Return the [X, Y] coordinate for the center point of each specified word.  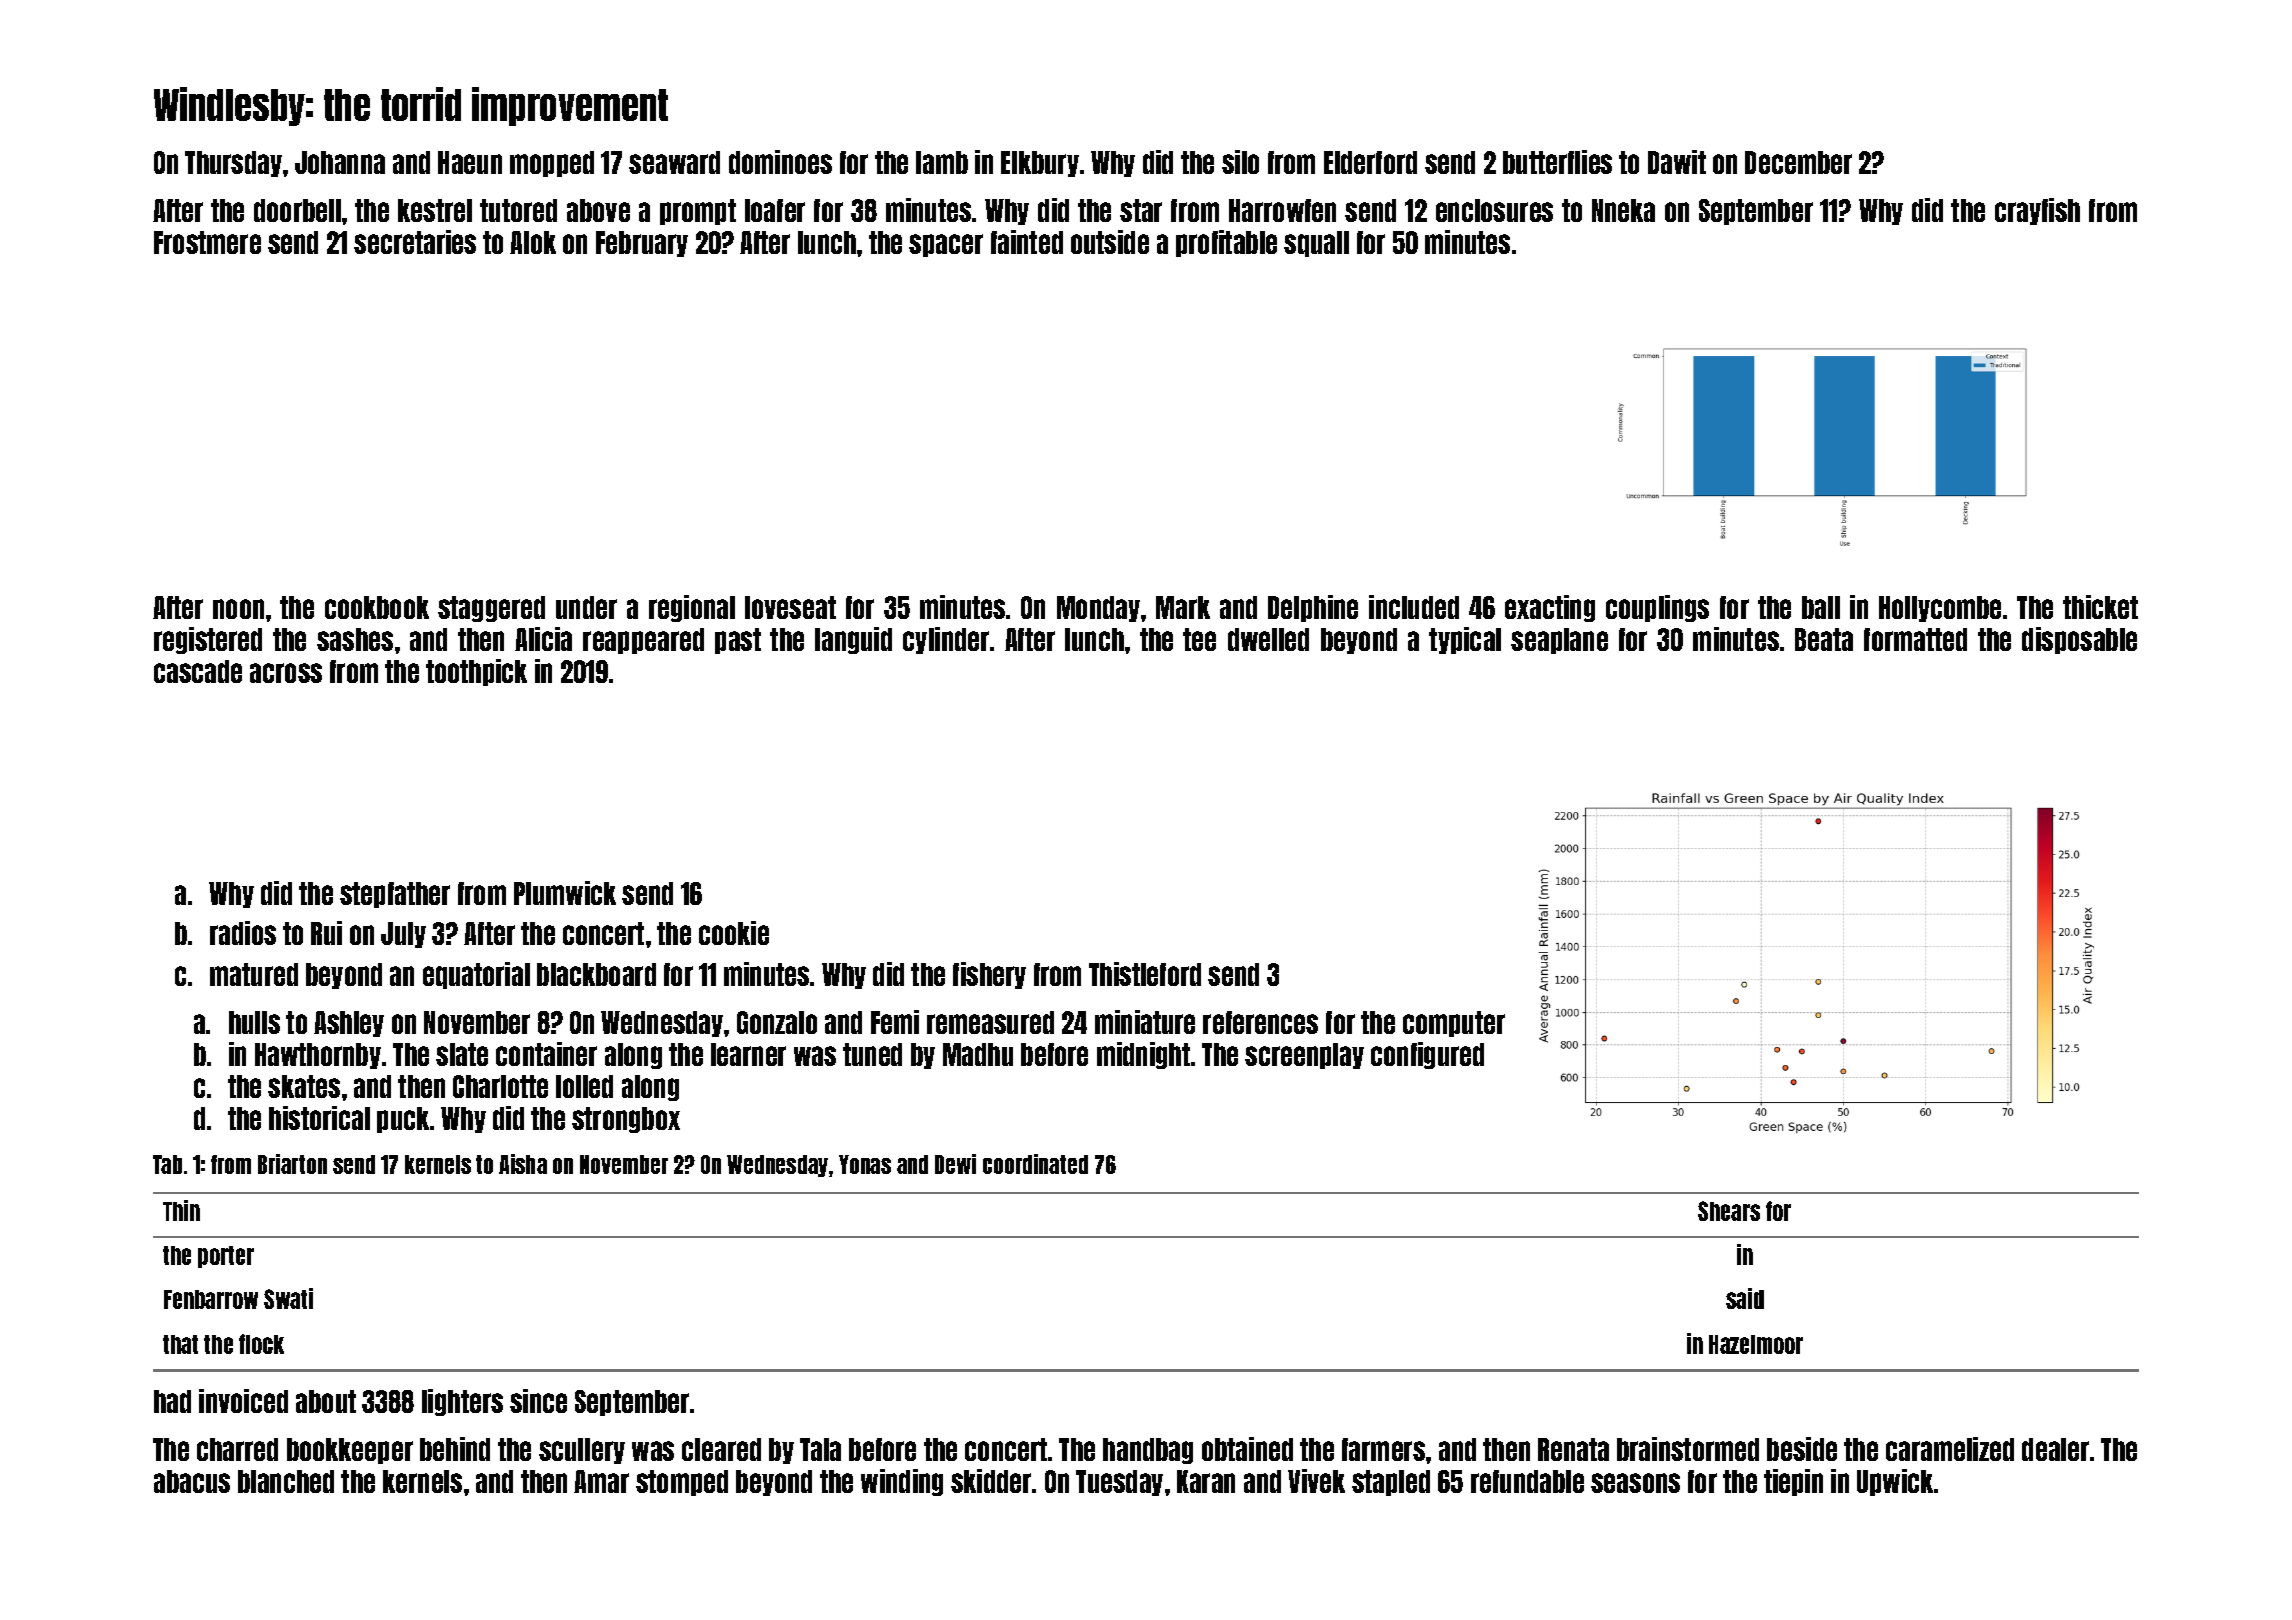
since [538, 1401]
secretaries [415, 242]
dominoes [780, 162]
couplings [1657, 608]
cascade [198, 671]
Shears [1729, 1211]
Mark [1183, 607]
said [1745, 1298]
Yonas [865, 1164]
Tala [820, 1449]
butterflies [1557, 162]
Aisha [523, 1164]
